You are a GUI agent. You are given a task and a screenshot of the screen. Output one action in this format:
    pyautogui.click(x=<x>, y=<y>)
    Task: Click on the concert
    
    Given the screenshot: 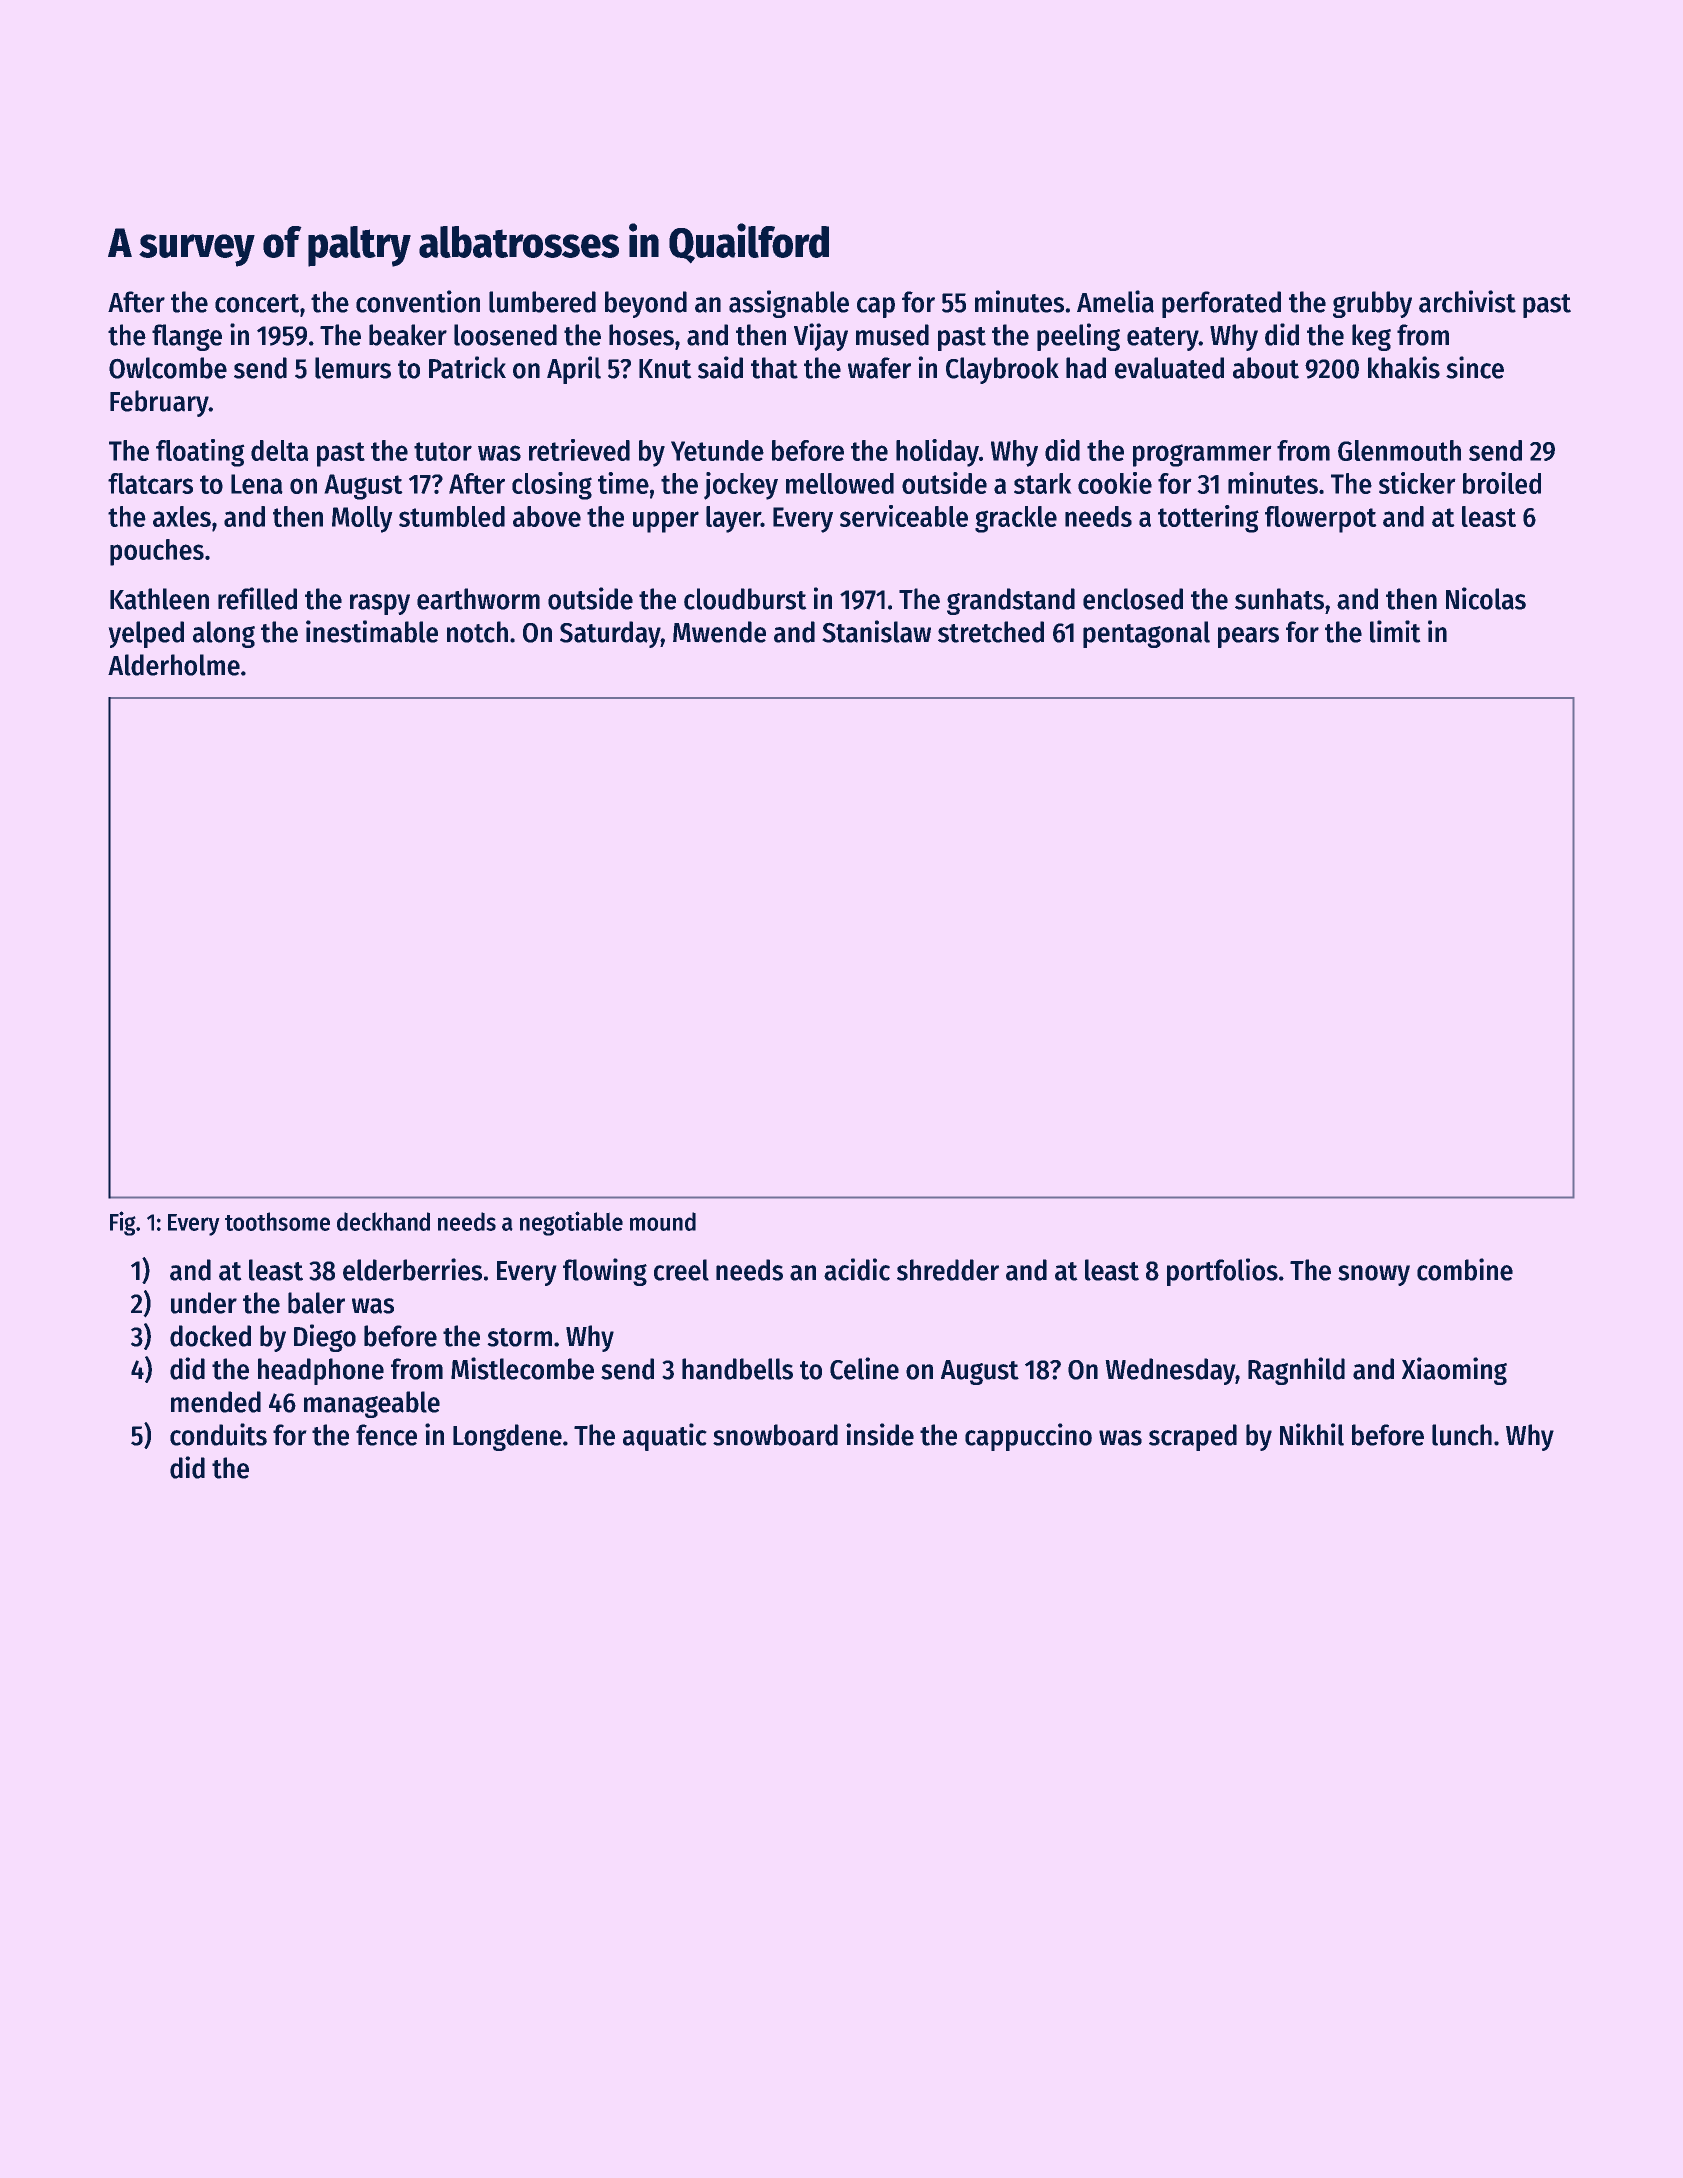 What is the action you would take?
    pyautogui.click(x=257, y=303)
